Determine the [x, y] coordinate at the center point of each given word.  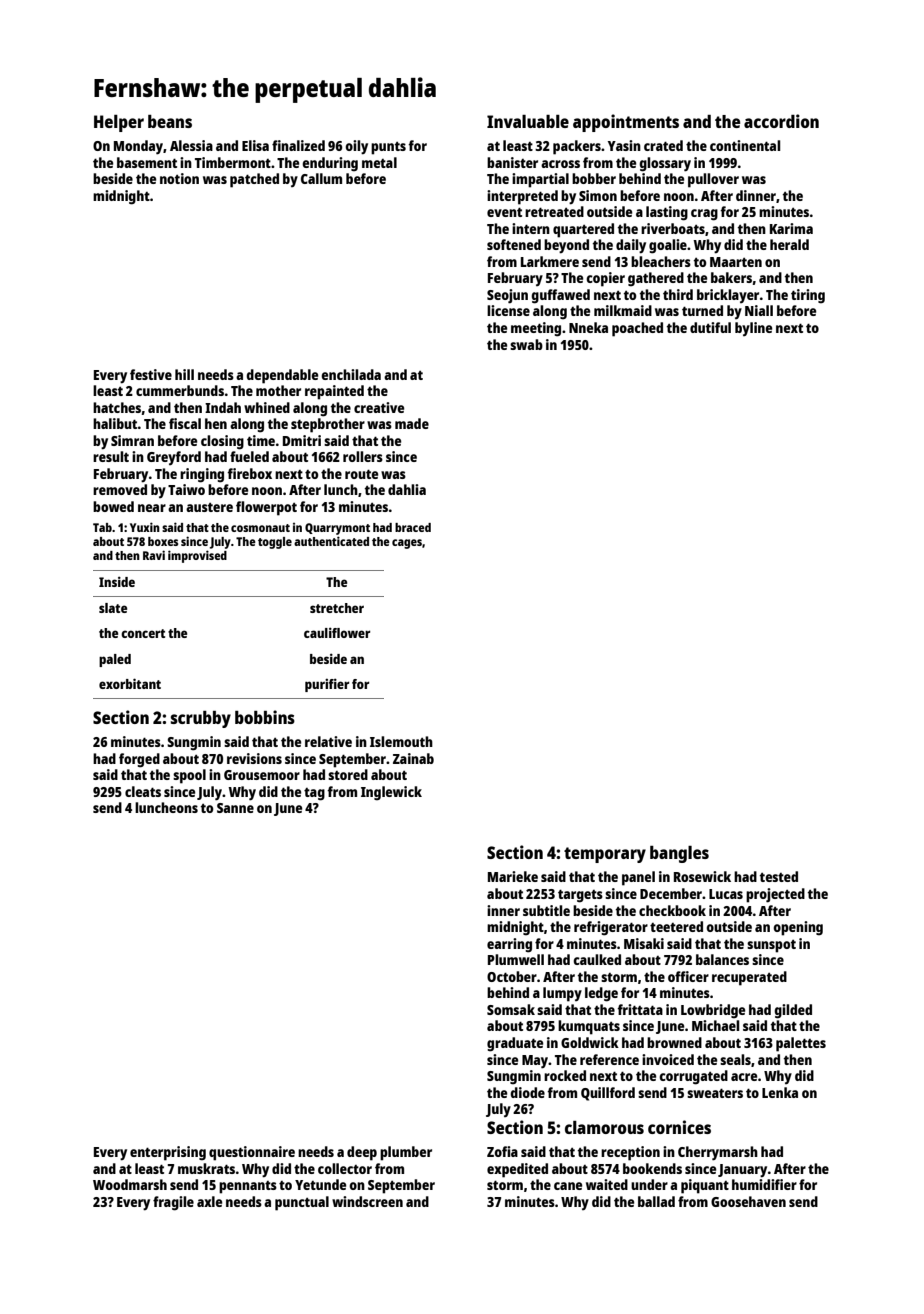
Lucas [726, 894]
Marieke [513, 876]
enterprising [168, 1153]
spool [189, 776]
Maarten [736, 262]
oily [356, 147]
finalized [298, 145]
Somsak [511, 1009]
